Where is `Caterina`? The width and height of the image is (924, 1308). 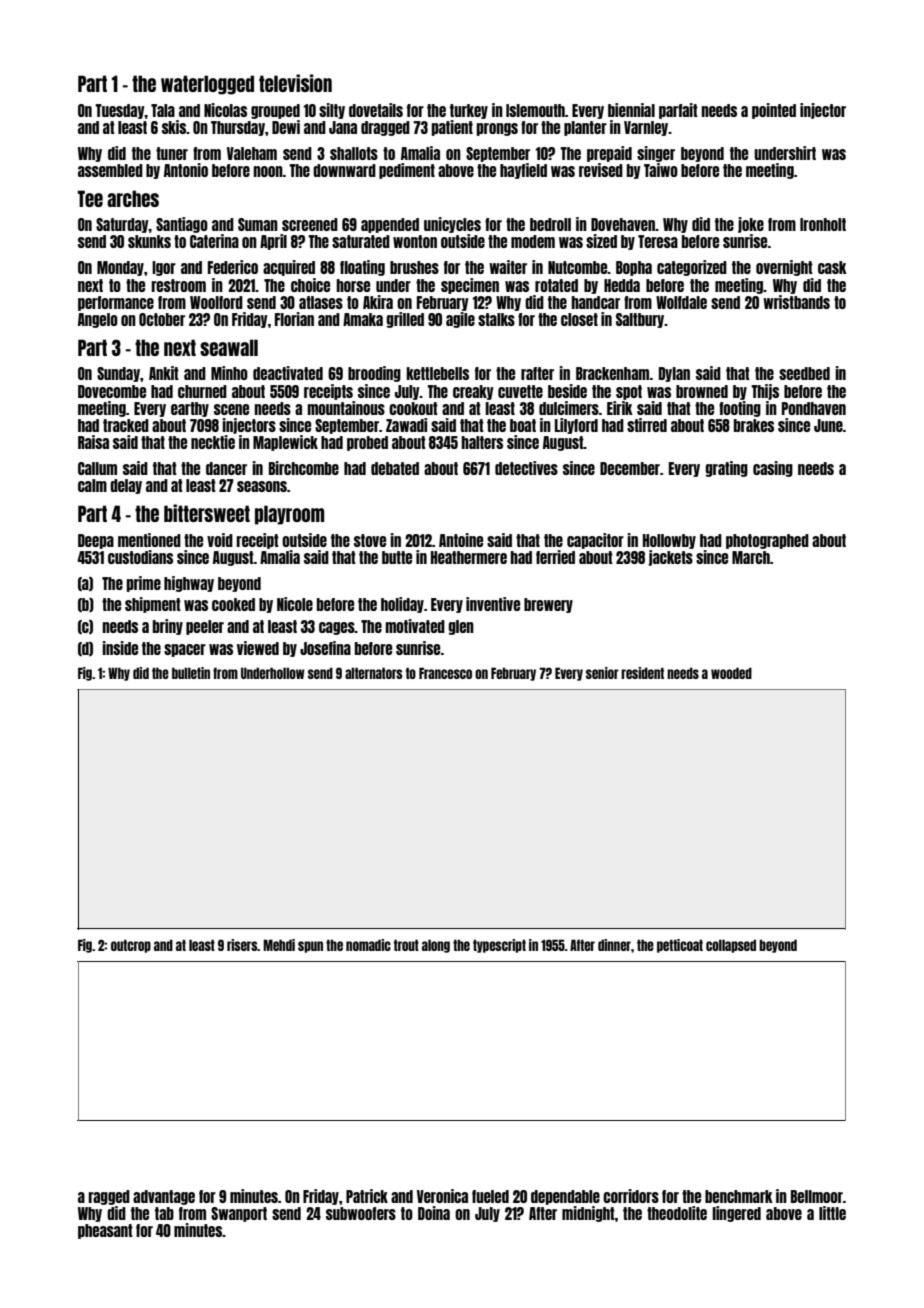
Caterina is located at coordinates (214, 241).
